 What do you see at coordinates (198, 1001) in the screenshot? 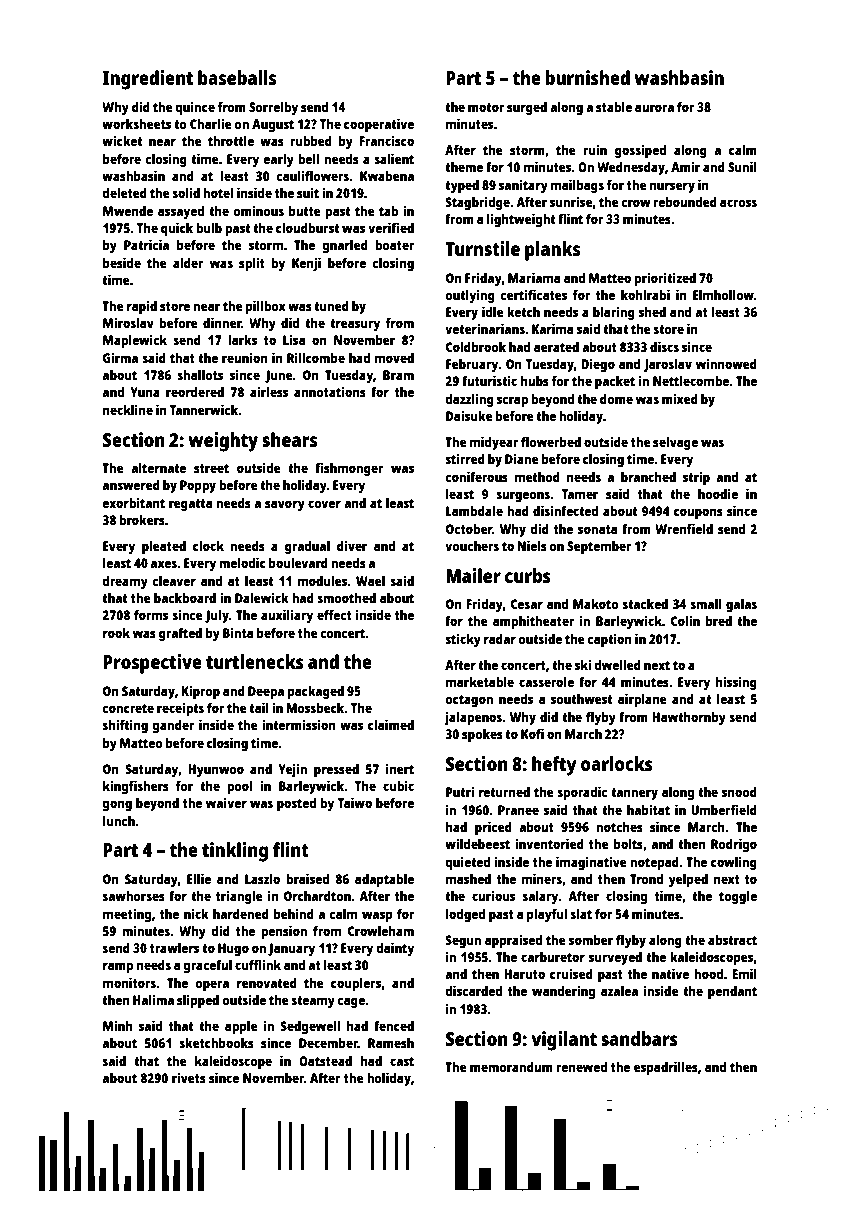
I see `slipped` at bounding box center [198, 1001].
